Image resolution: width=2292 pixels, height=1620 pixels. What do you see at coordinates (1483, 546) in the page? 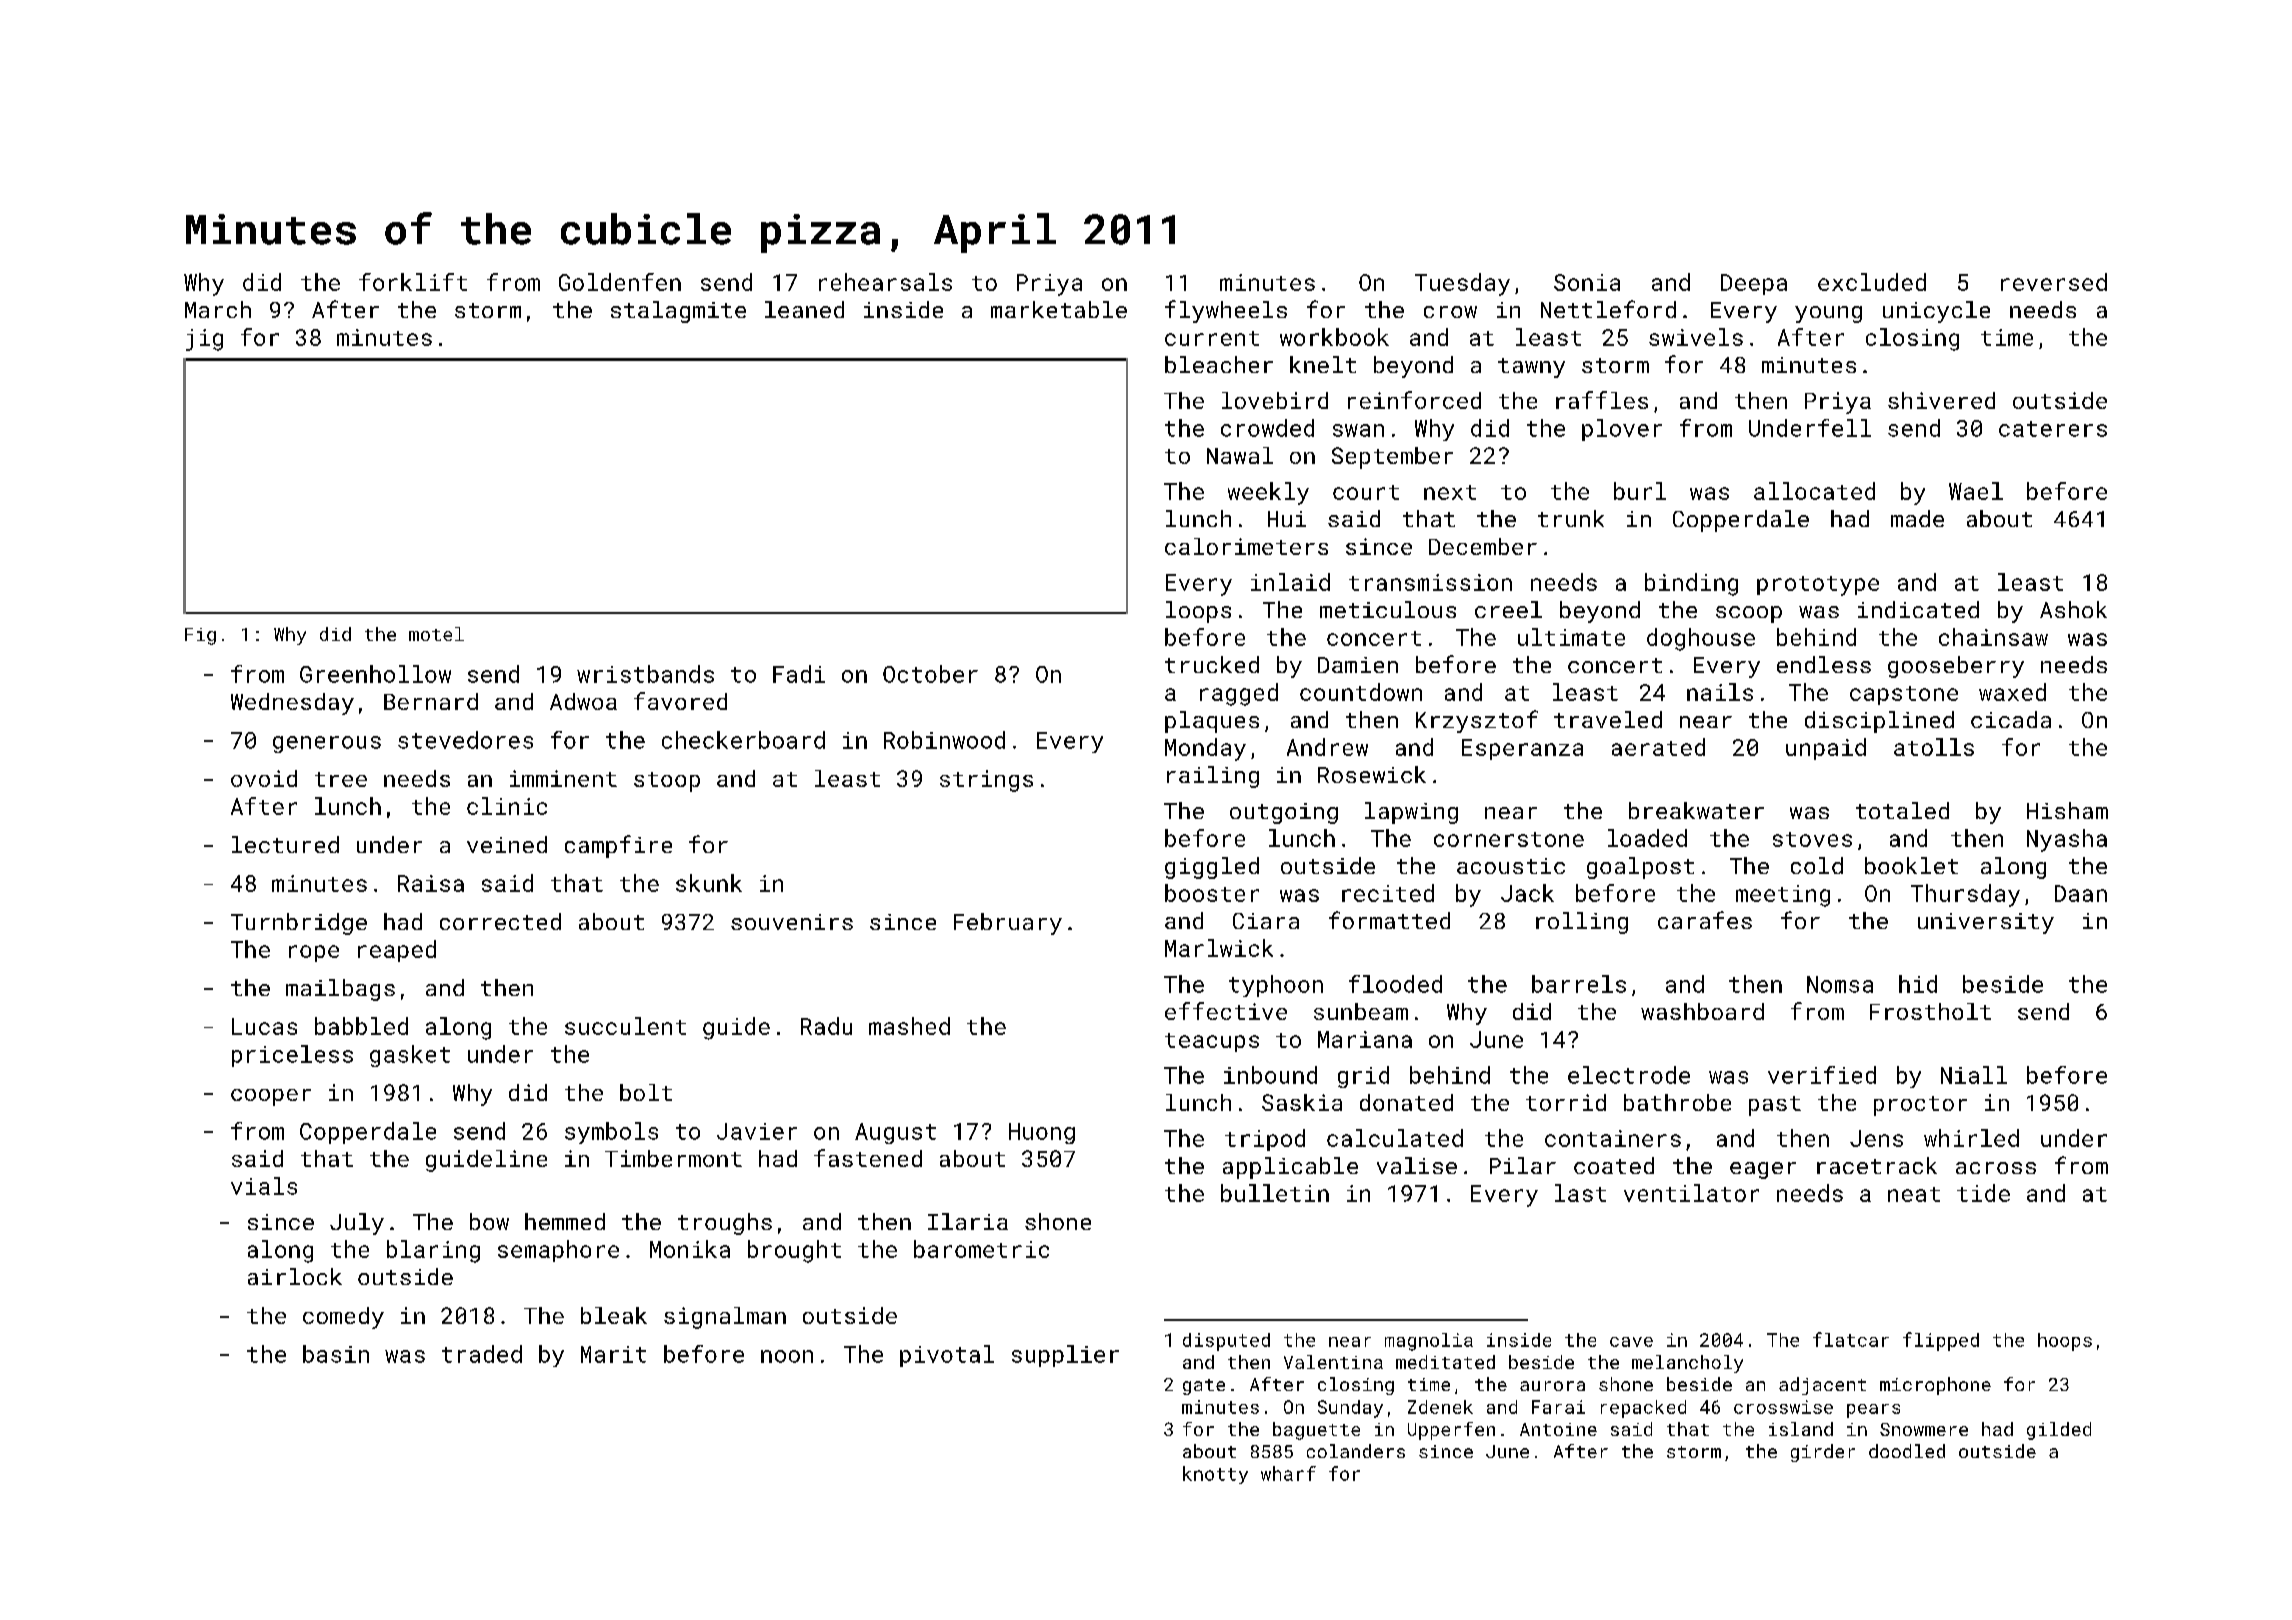
I see `December` at bounding box center [1483, 546].
